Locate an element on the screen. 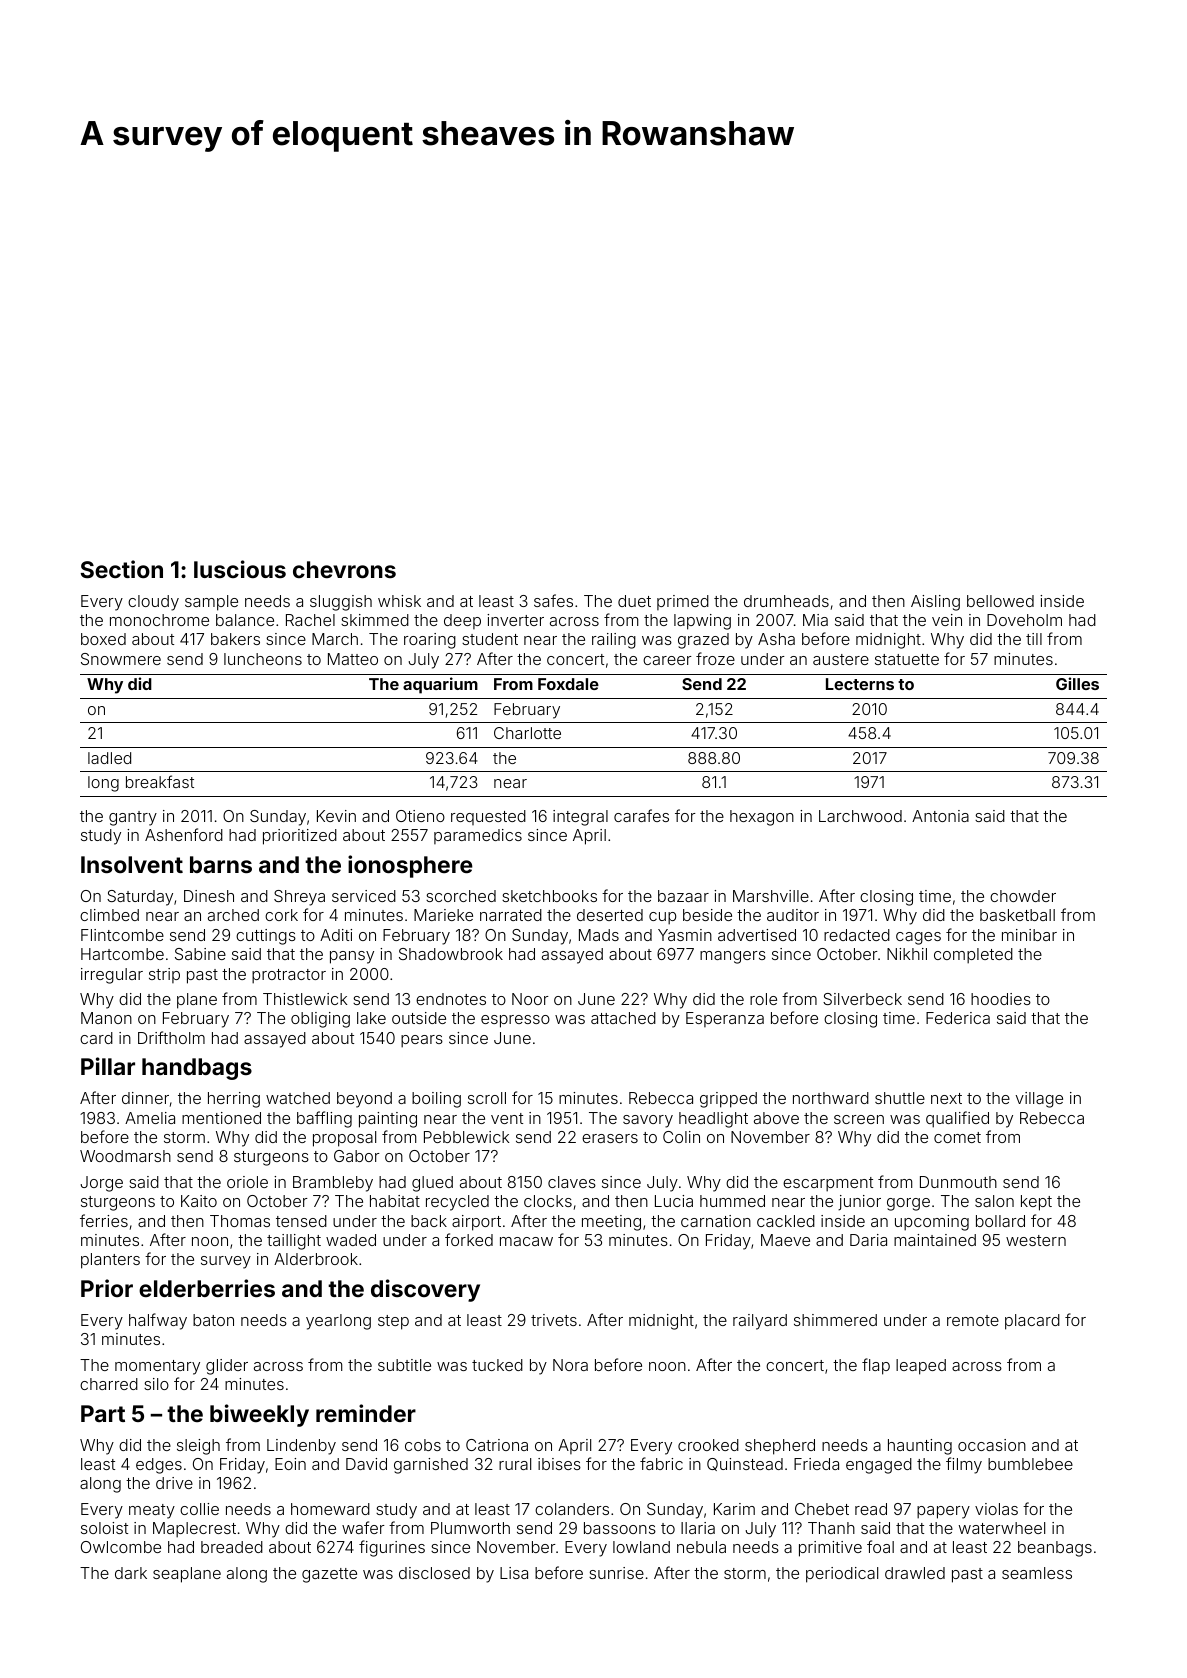 The width and height of the screenshot is (1187, 1678). bellowed is located at coordinates (1000, 601).
